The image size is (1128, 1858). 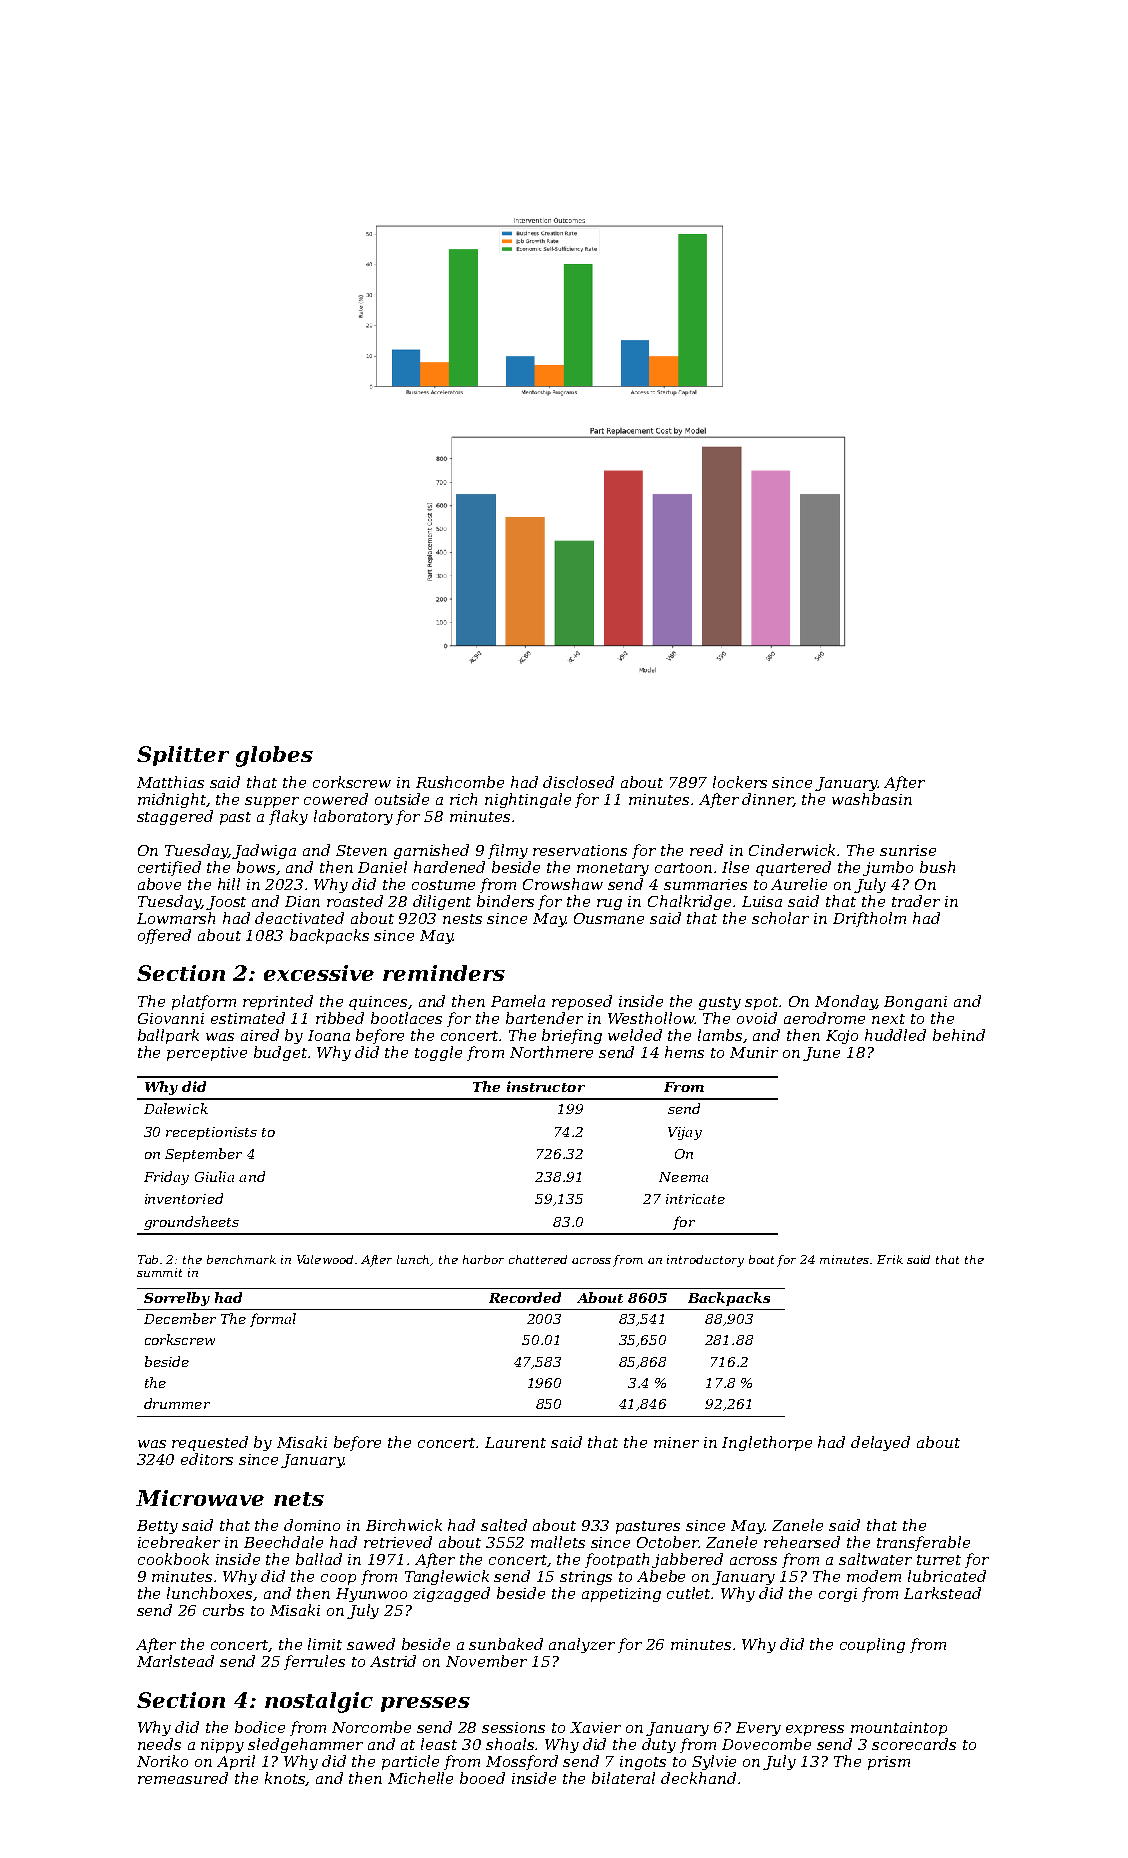 I want to click on Driftholm, so click(x=869, y=919).
